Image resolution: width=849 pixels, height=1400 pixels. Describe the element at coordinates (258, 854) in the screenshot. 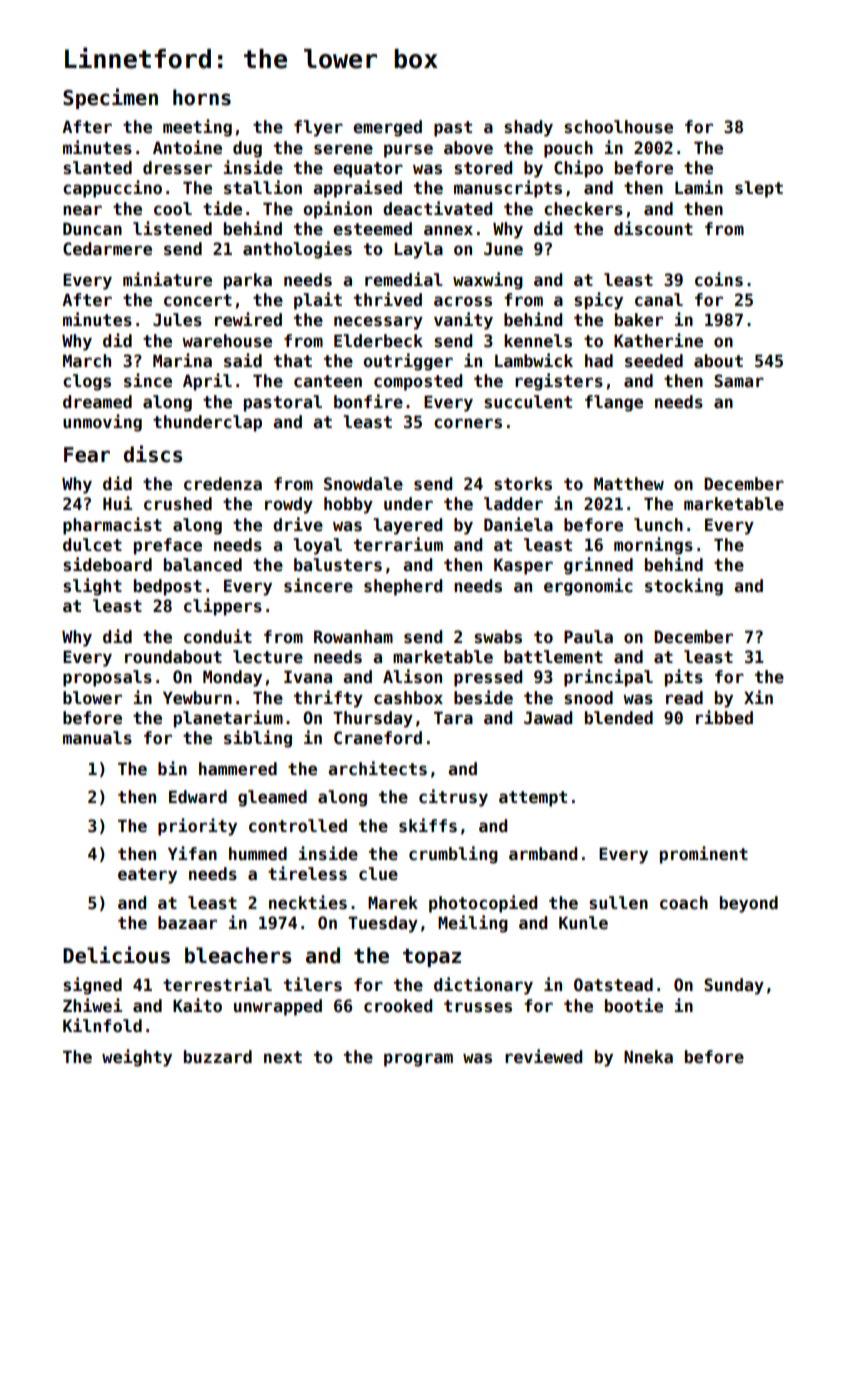

I see `hummed` at that location.
